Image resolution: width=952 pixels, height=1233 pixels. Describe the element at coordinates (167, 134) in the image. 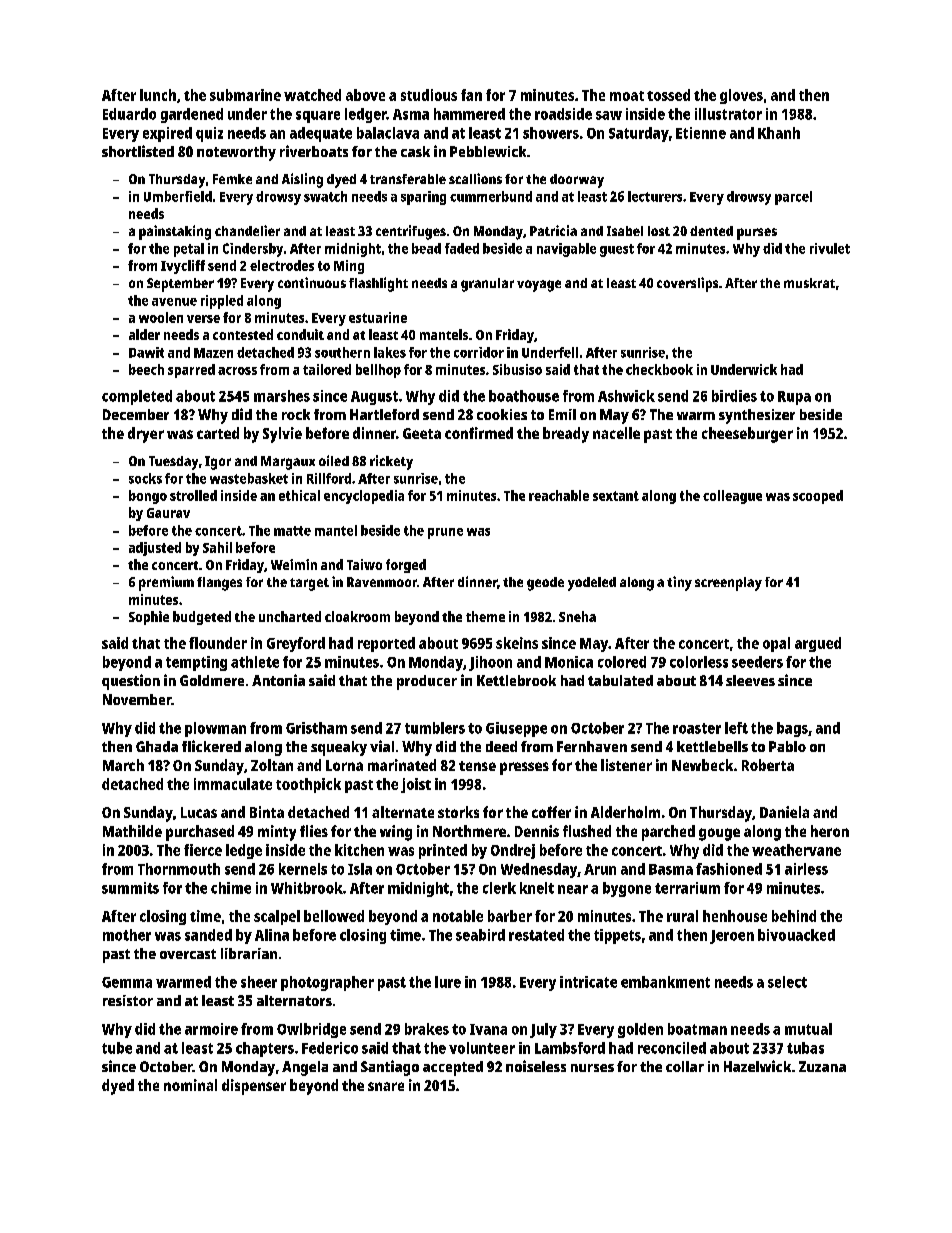

I see `expired` at that location.
